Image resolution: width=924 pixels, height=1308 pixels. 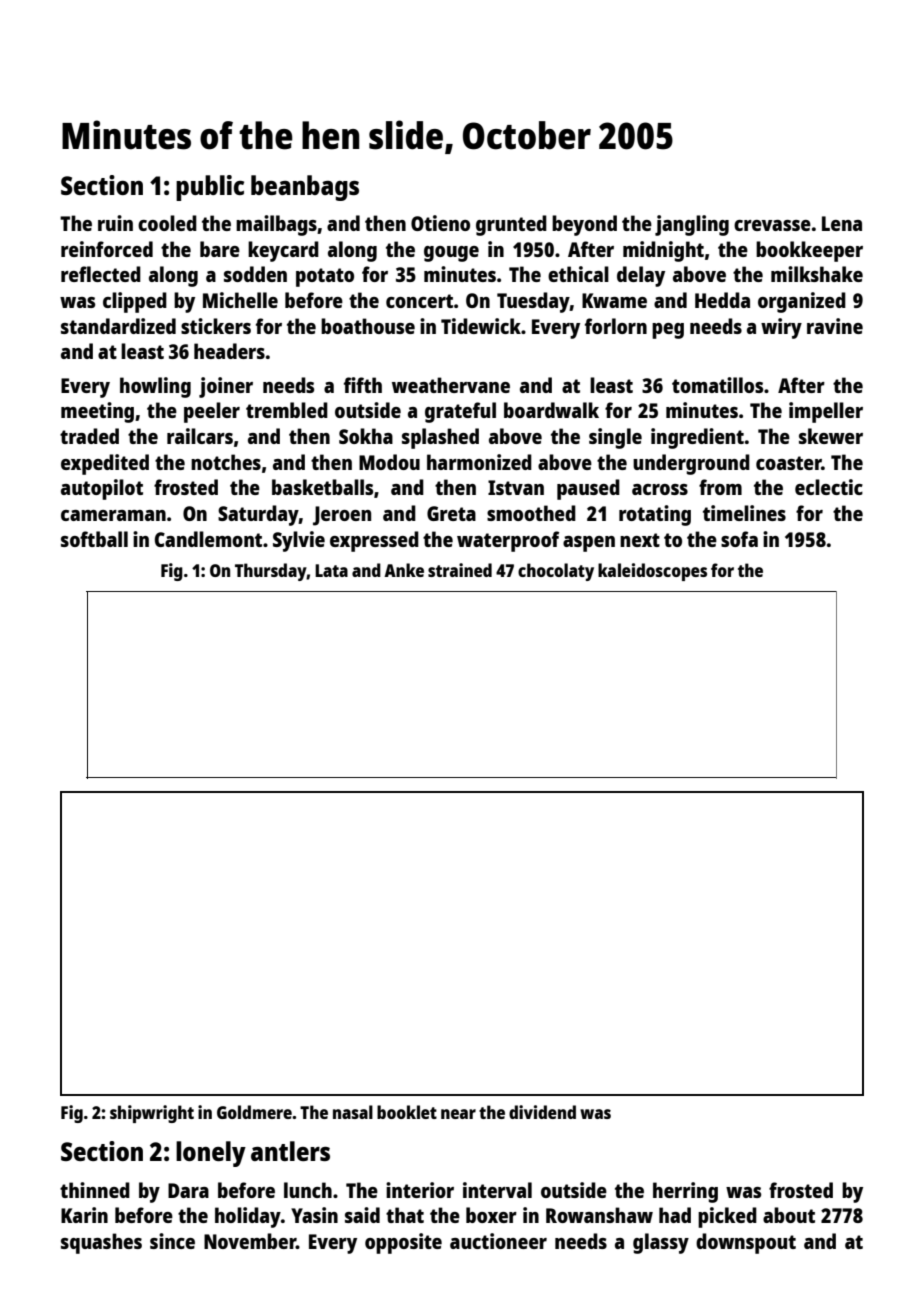 I want to click on shipwright, so click(x=152, y=1114).
